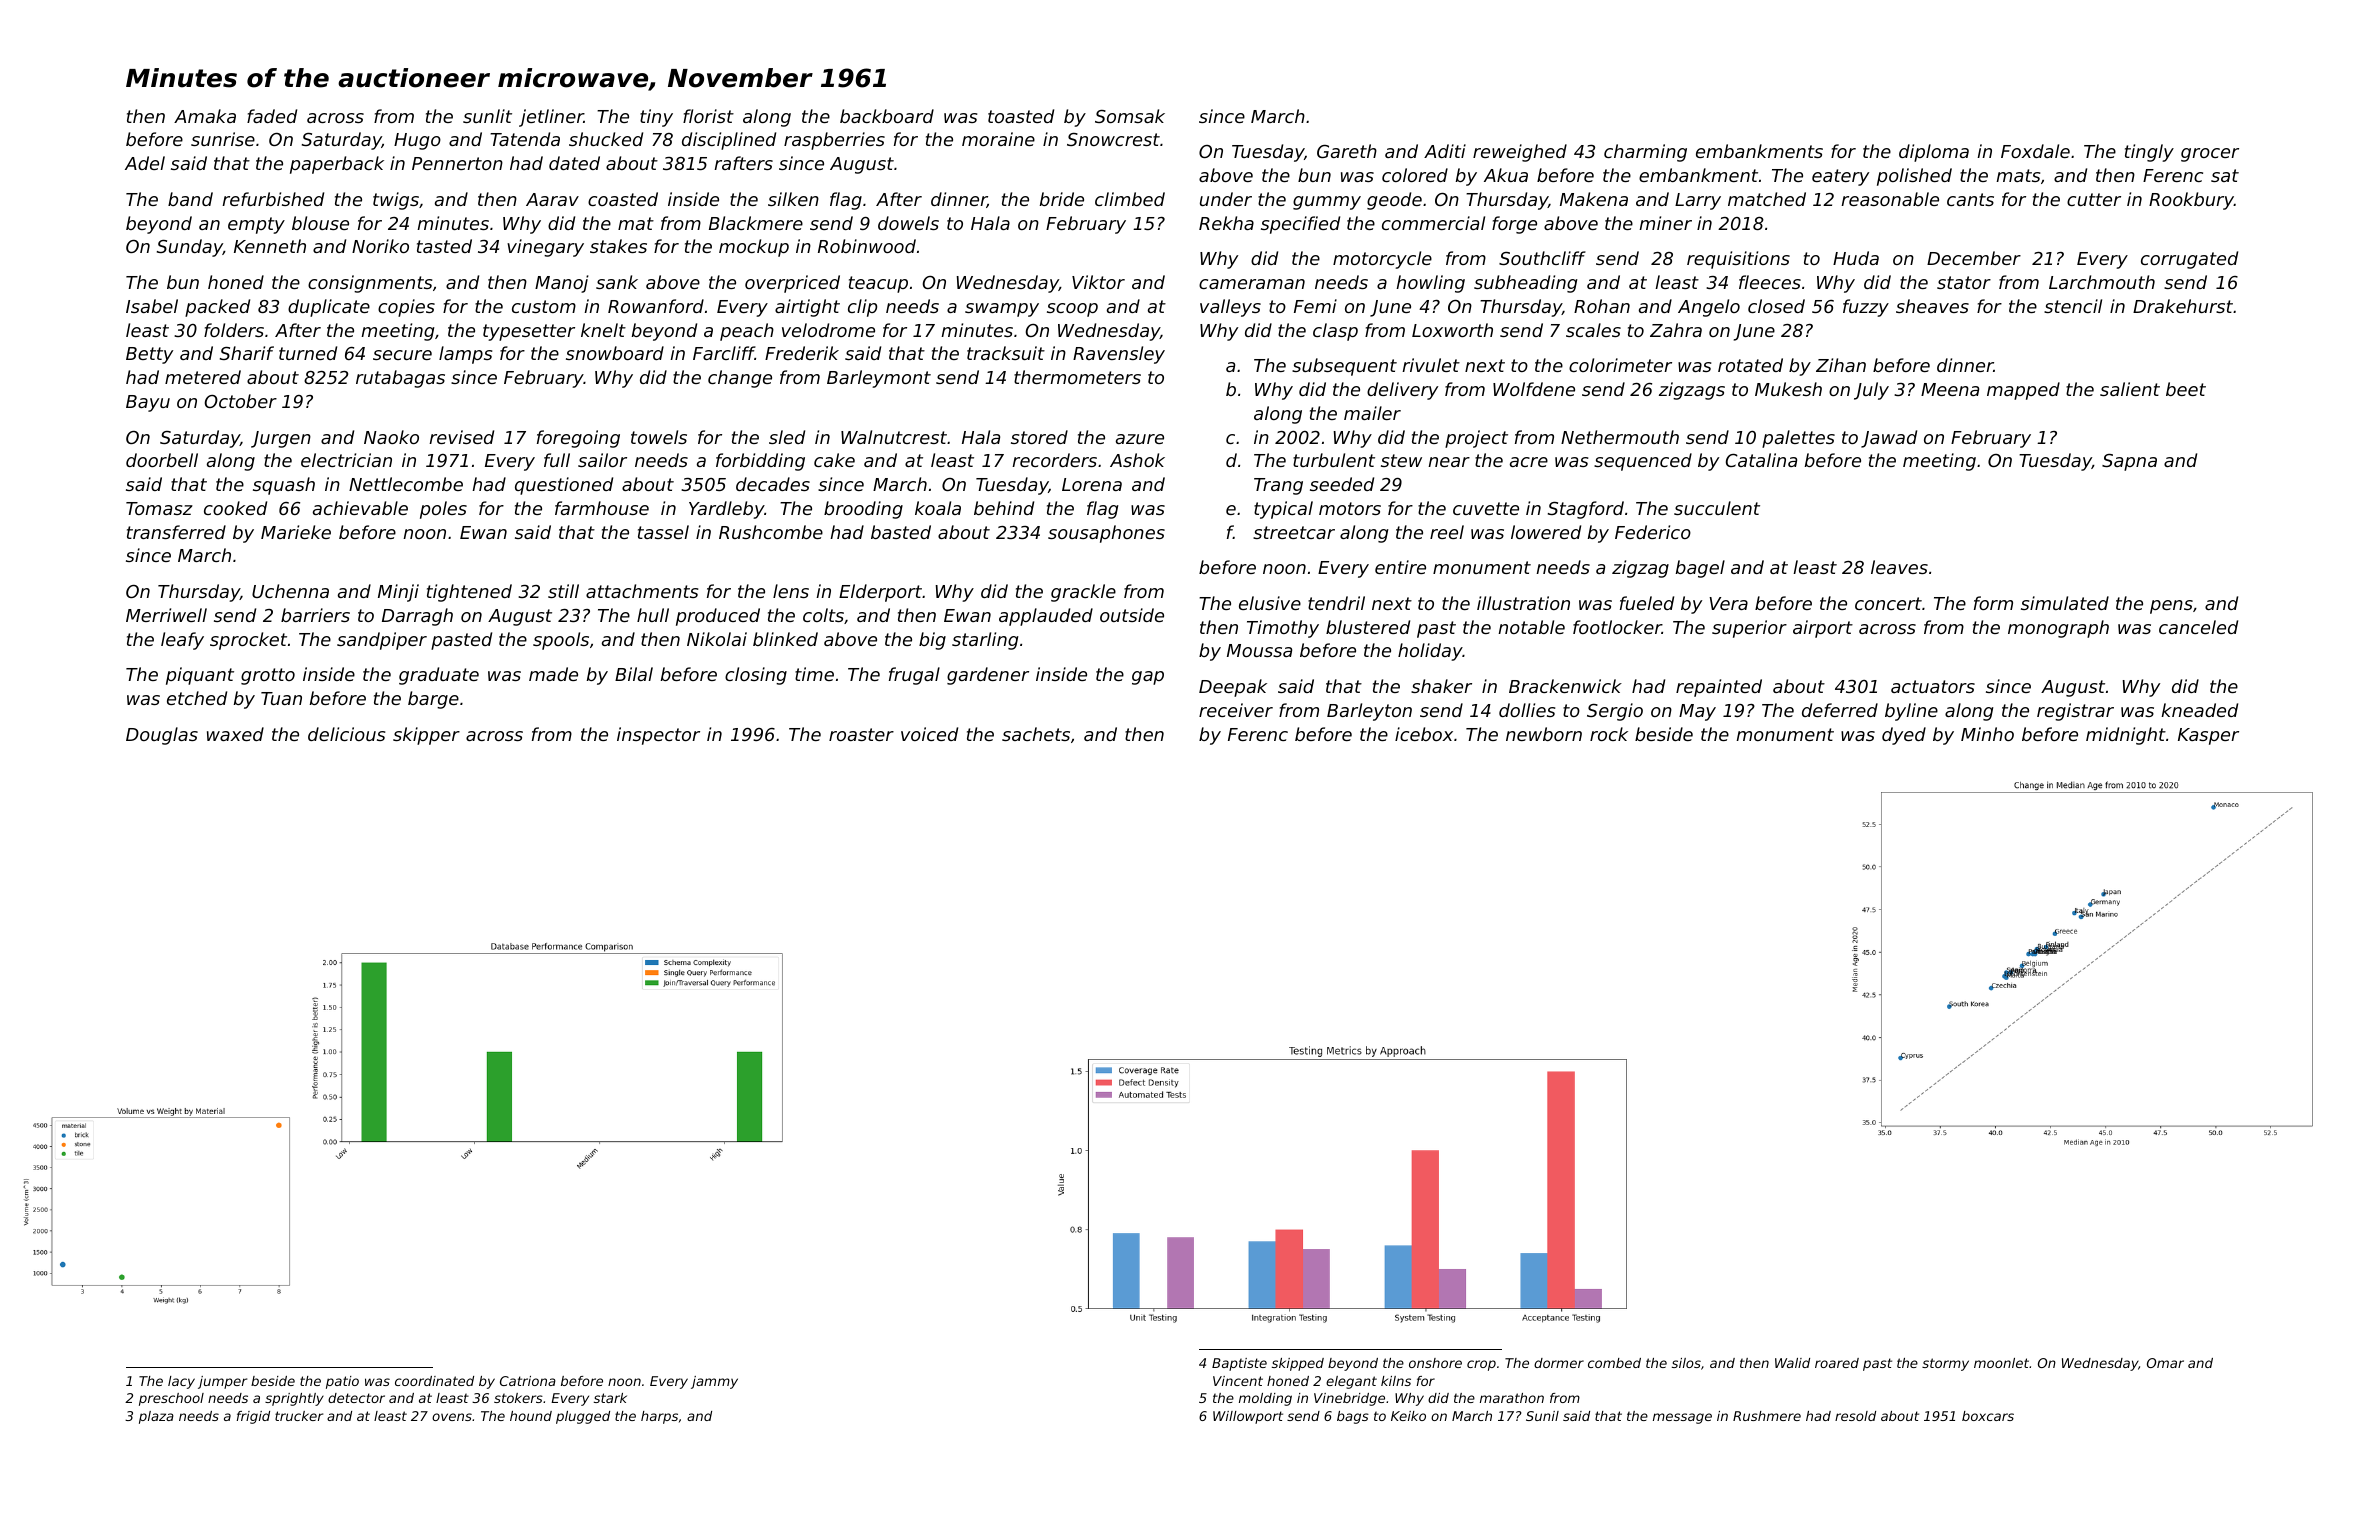 This screenshot has height=1530, width=2364. Describe the element at coordinates (370, 284) in the screenshot. I see `consignments` at that location.
